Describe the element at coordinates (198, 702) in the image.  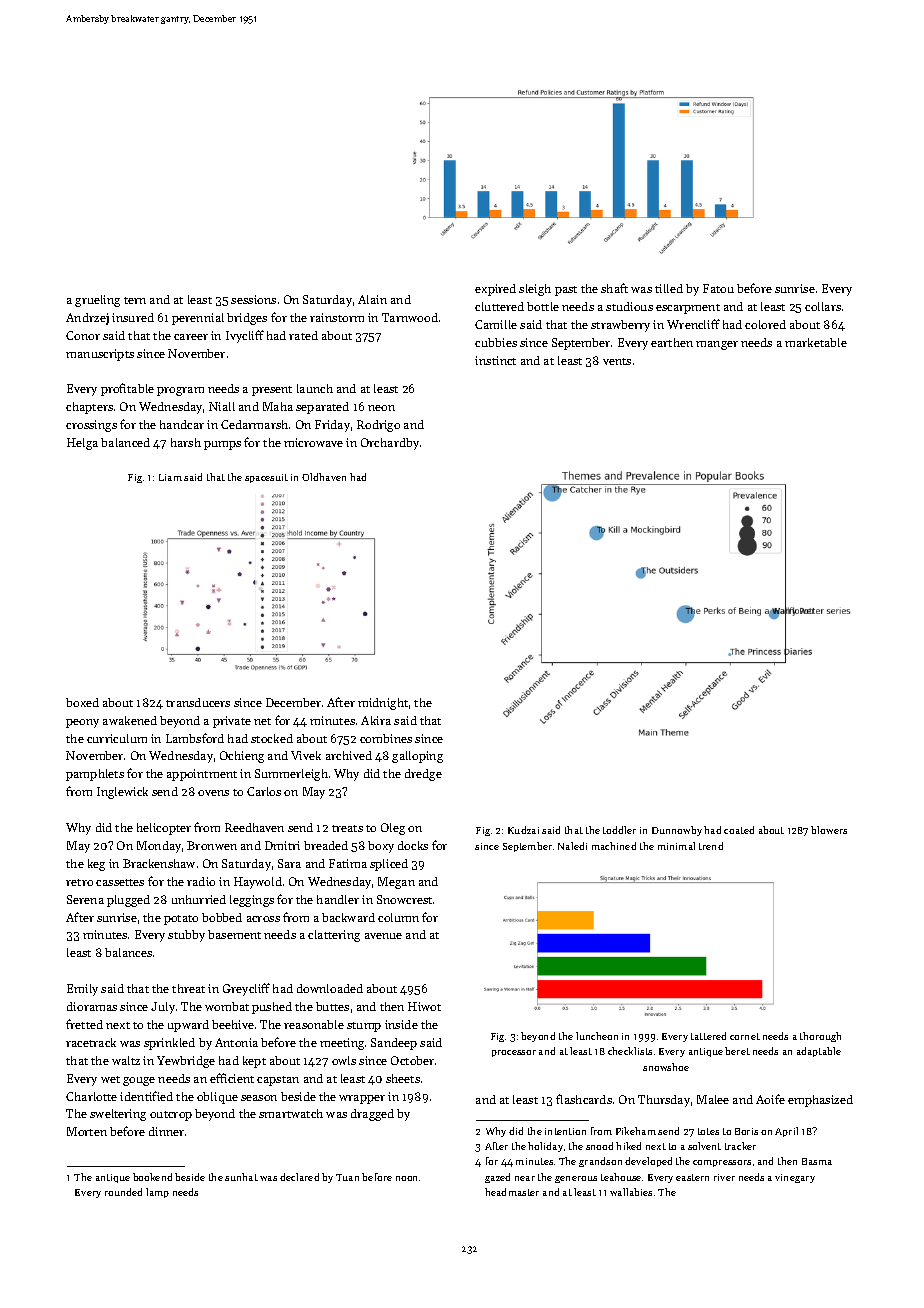
I see `transducers` at that location.
